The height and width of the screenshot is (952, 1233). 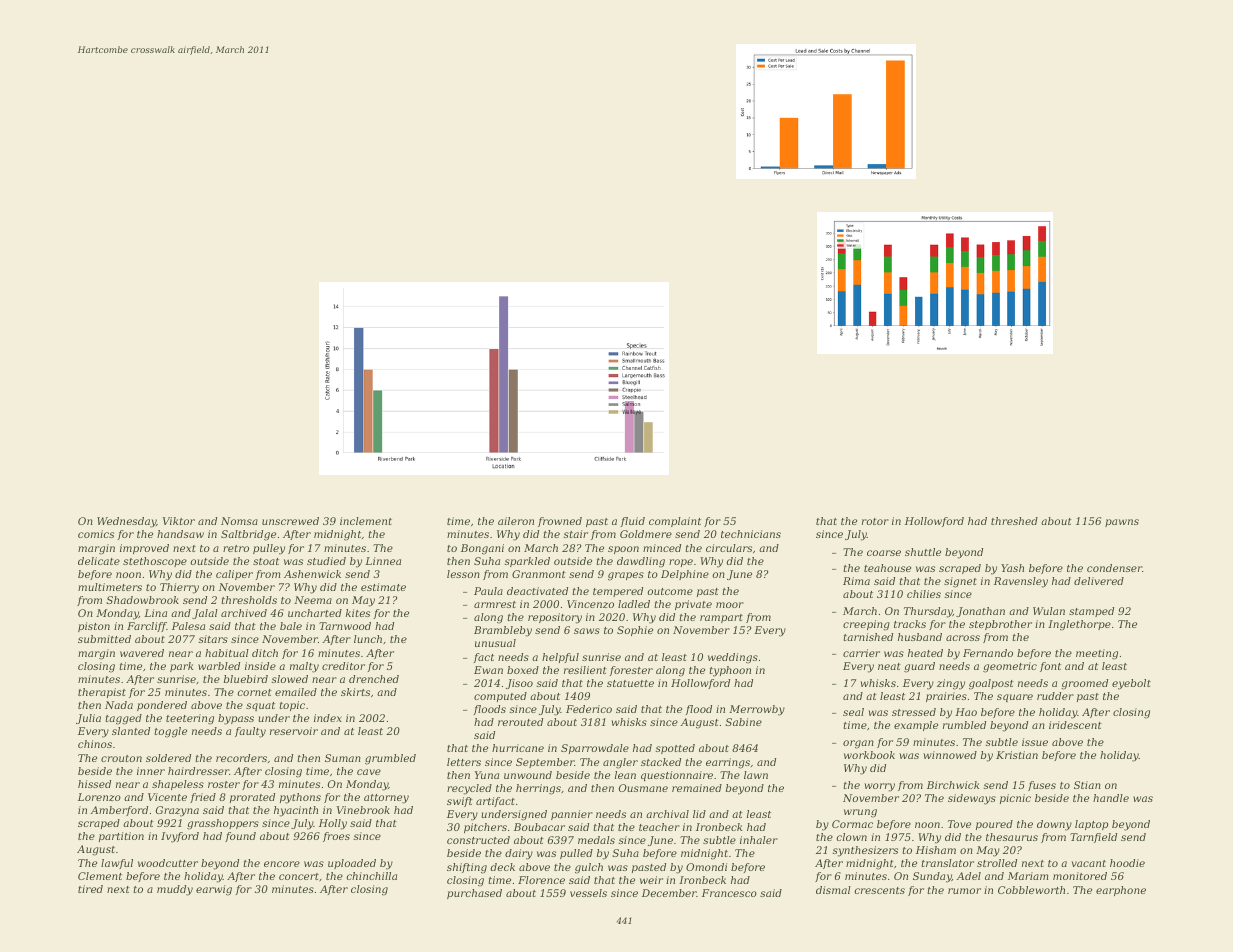 What do you see at coordinates (588, 893) in the screenshot?
I see `vessels` at bounding box center [588, 893].
